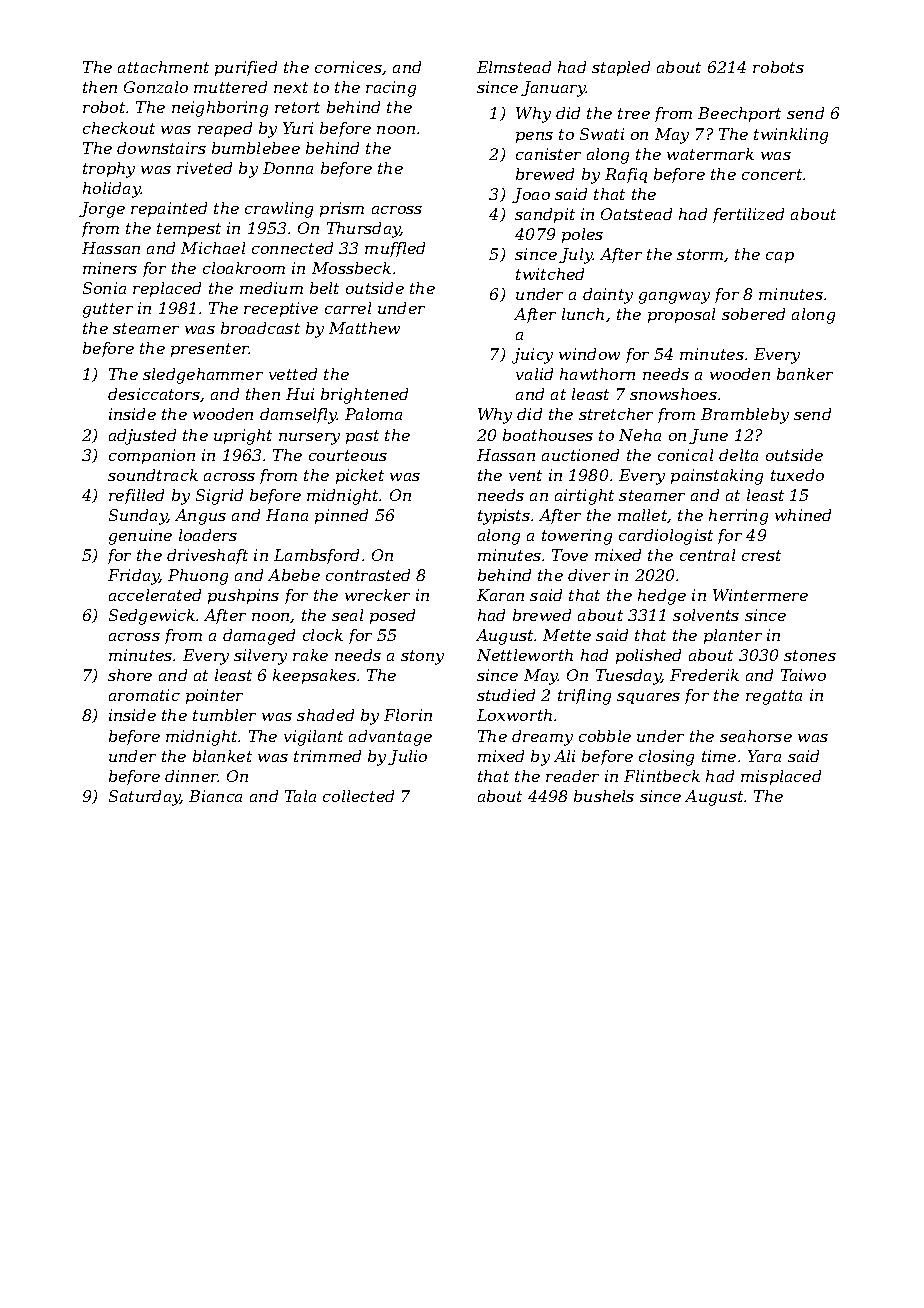  Describe the element at coordinates (207, 556) in the screenshot. I see `driveshaft` at that location.
